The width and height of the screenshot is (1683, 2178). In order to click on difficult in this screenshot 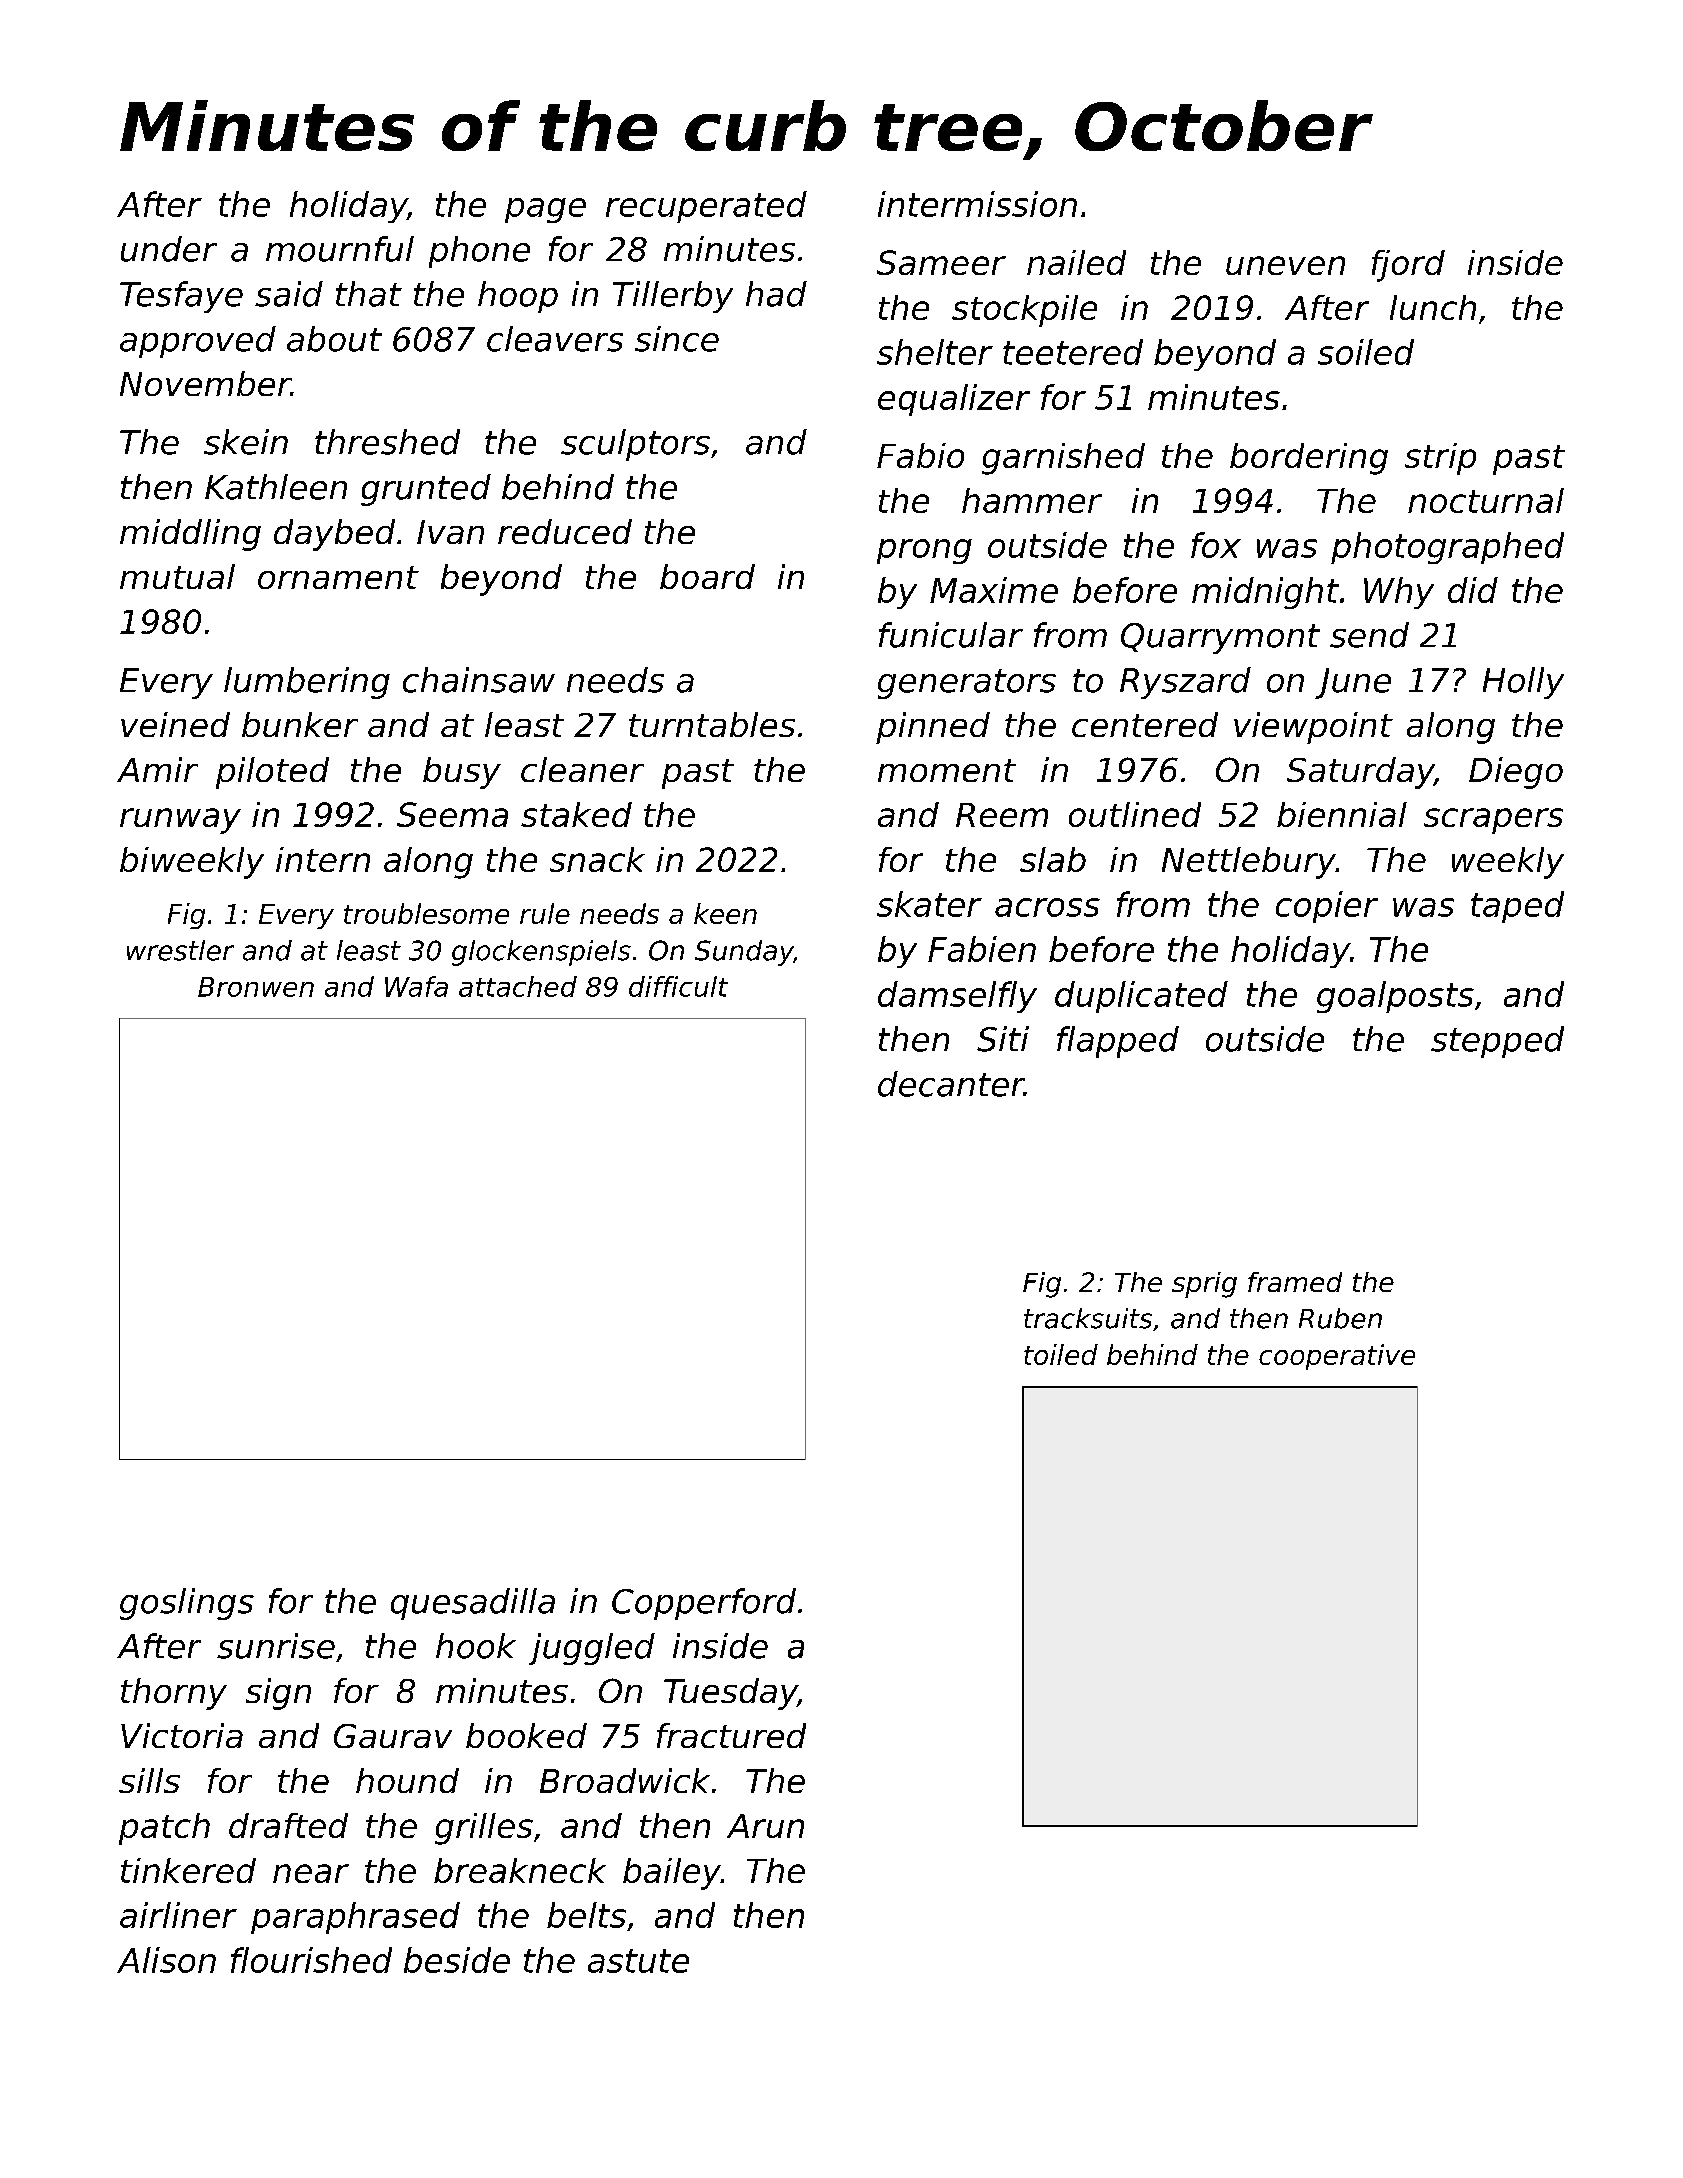, I will do `click(678, 986)`.
